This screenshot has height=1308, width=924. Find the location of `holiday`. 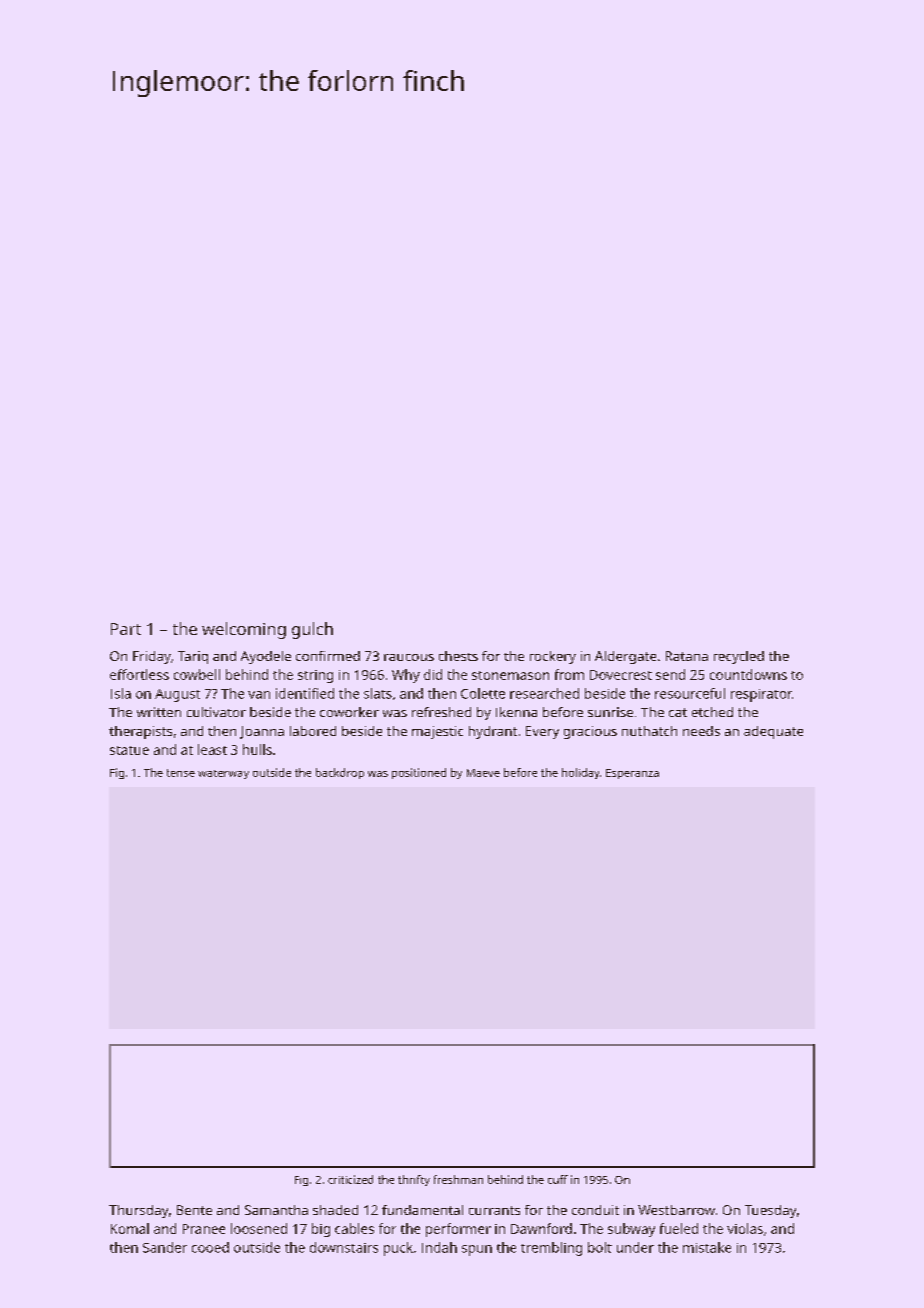

holiday is located at coordinates (580, 773).
